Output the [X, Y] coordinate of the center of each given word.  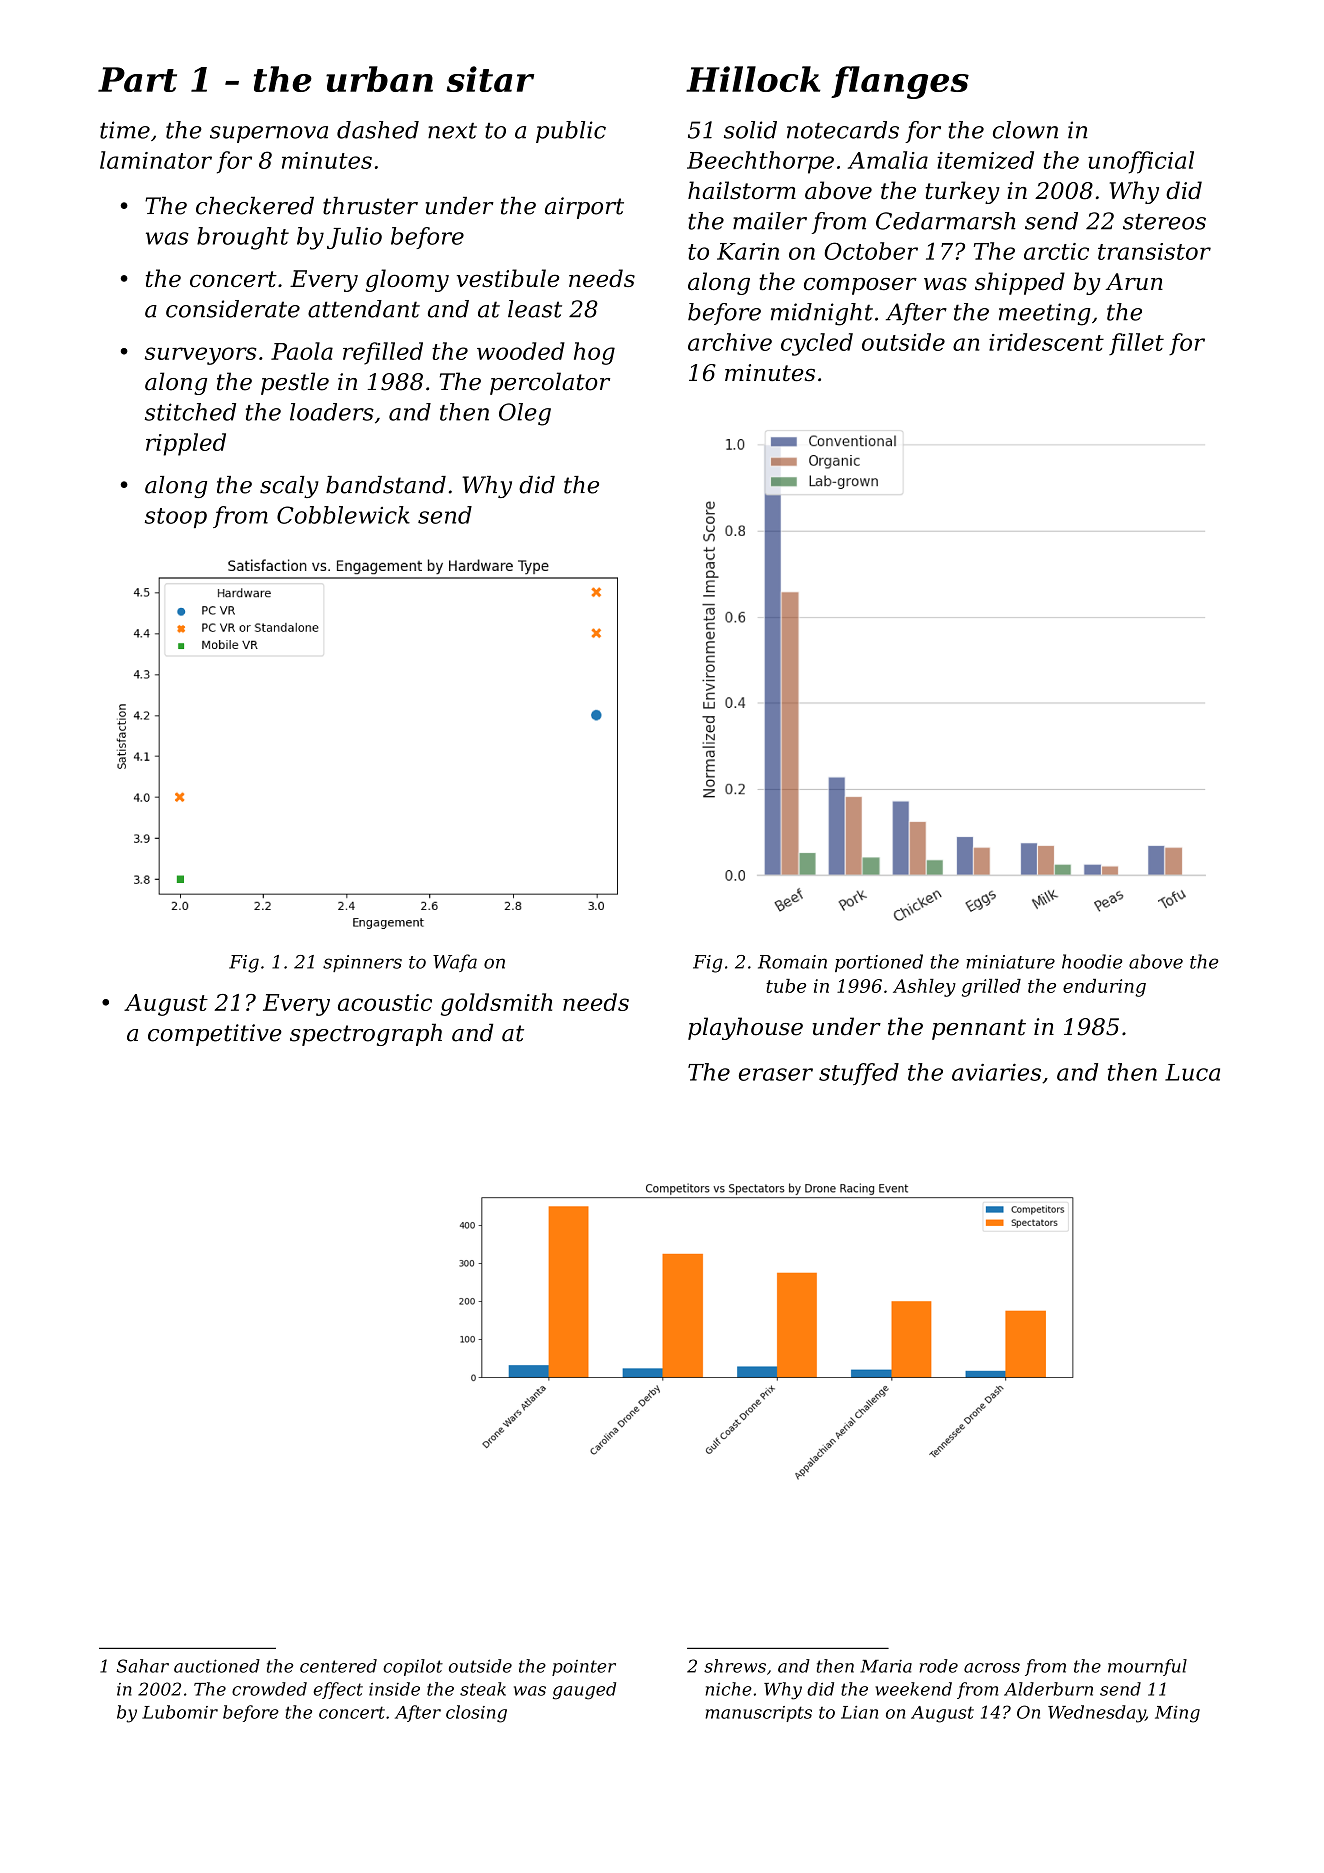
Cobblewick [343, 515]
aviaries [996, 1072]
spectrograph [366, 1034]
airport [584, 208]
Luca [1192, 1072]
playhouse [745, 1028]
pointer [584, 1668]
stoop [176, 518]
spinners [362, 963]
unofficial [1141, 162]
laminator [156, 160]
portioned [879, 963]
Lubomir [180, 1712]
